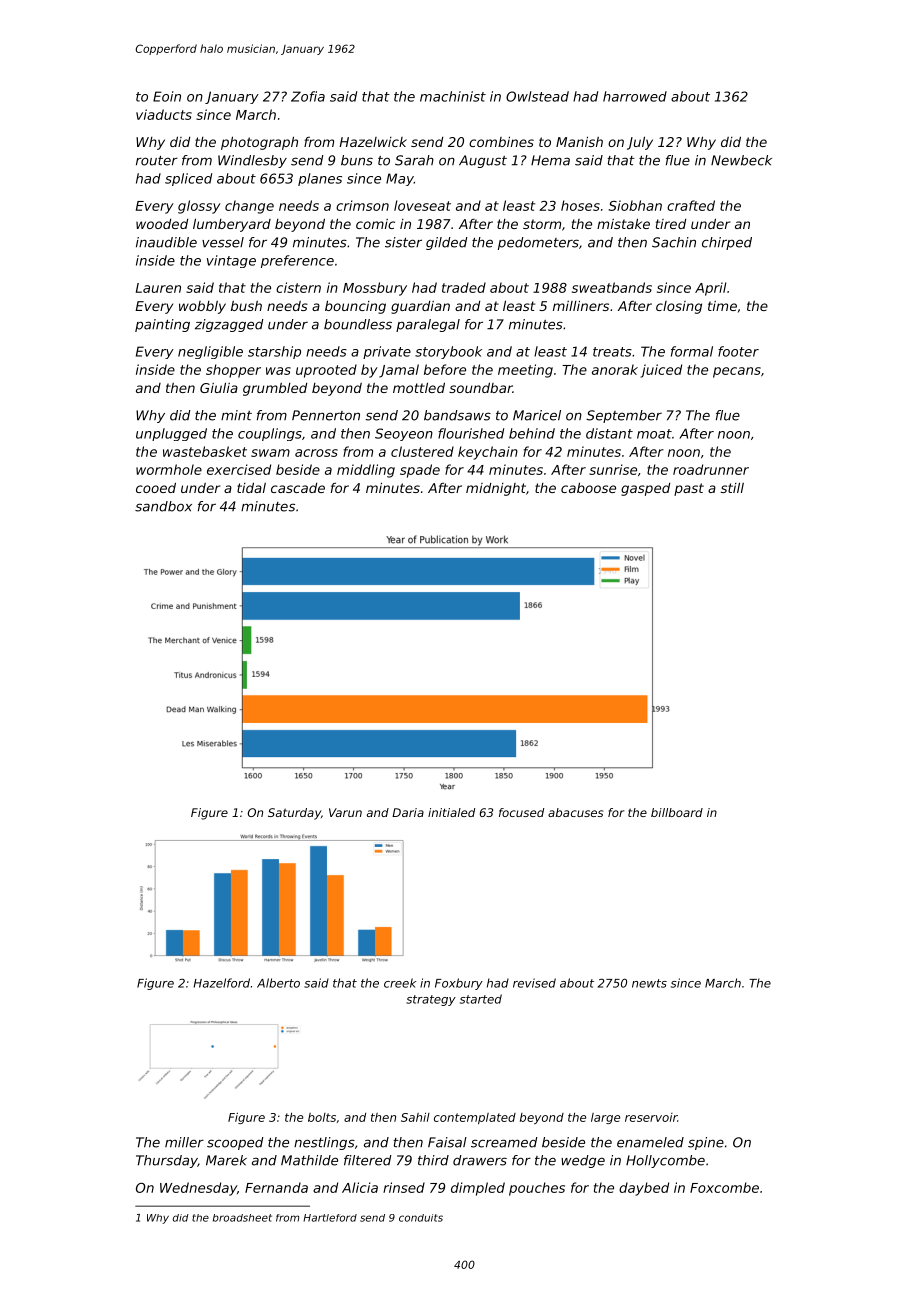  I want to click on revised, so click(534, 983).
